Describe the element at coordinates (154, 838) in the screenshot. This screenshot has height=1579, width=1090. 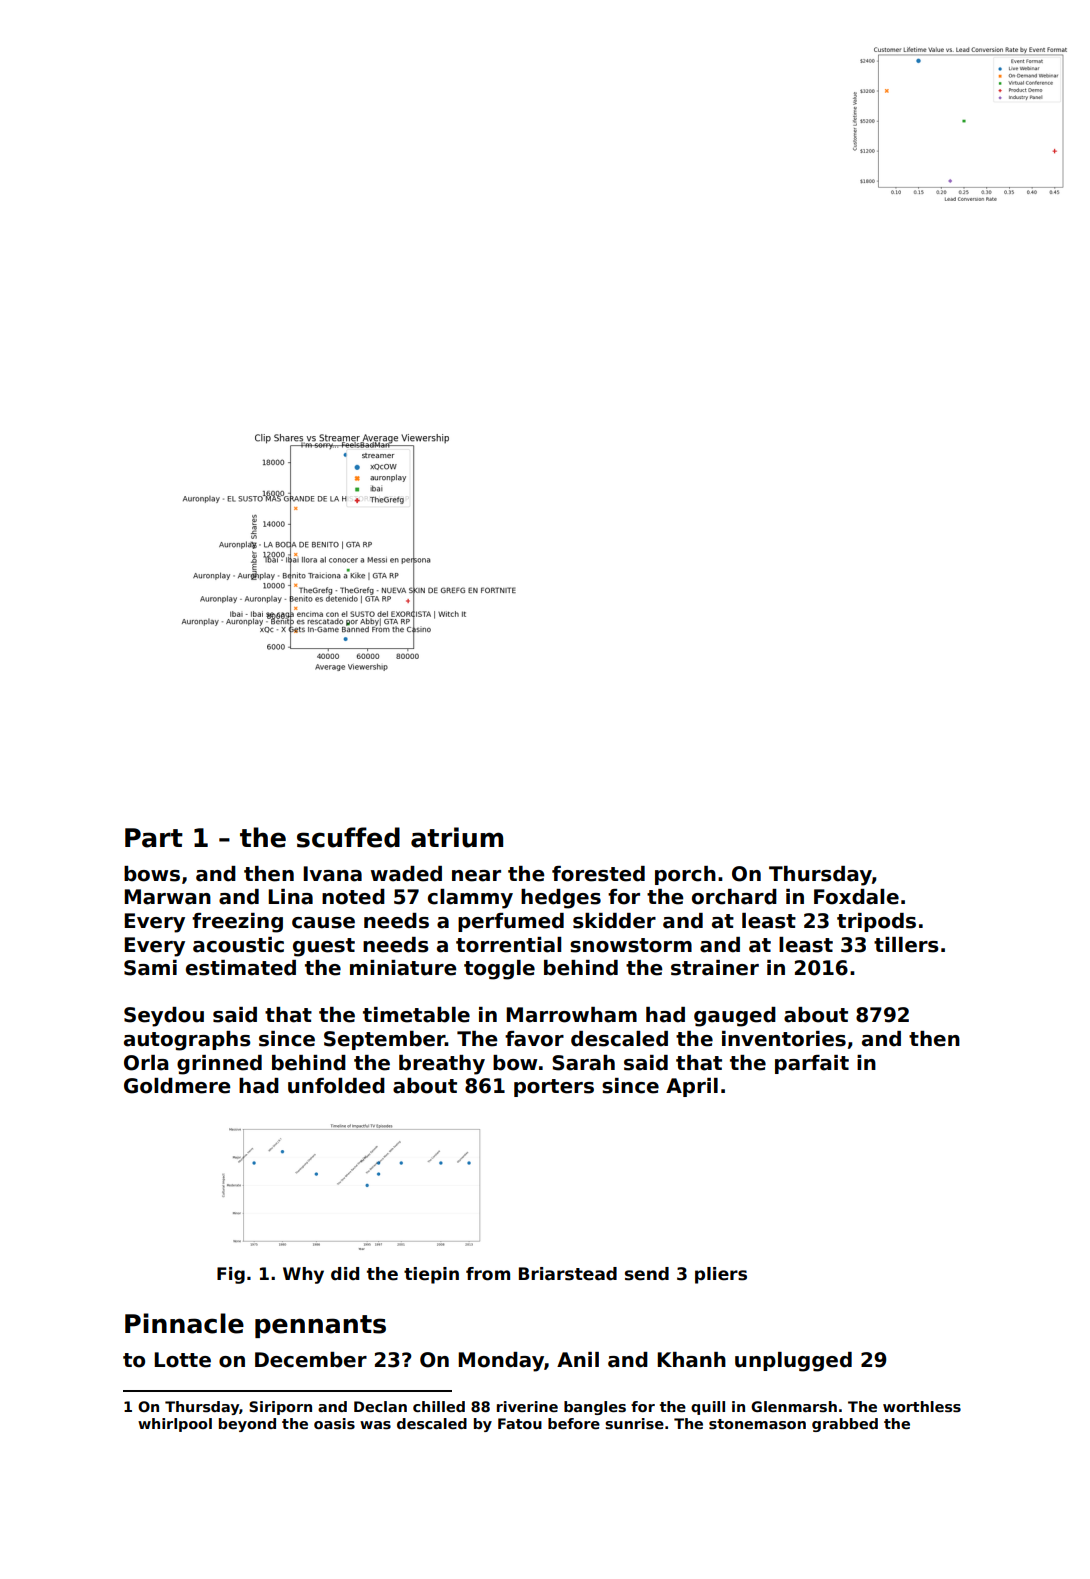
I see `Part` at that location.
